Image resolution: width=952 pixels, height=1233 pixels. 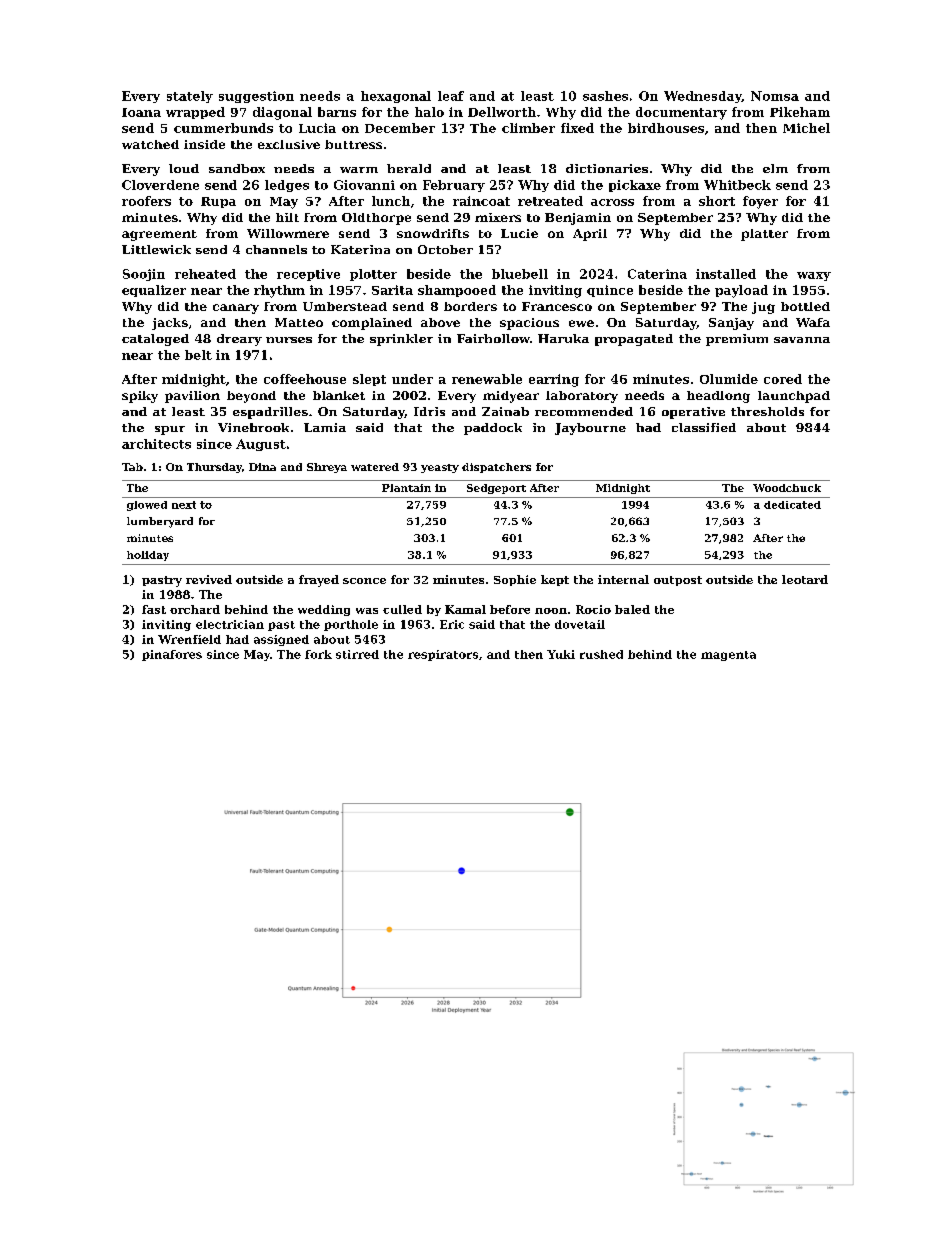 What do you see at coordinates (209, 579) in the screenshot?
I see `revived` at bounding box center [209, 579].
